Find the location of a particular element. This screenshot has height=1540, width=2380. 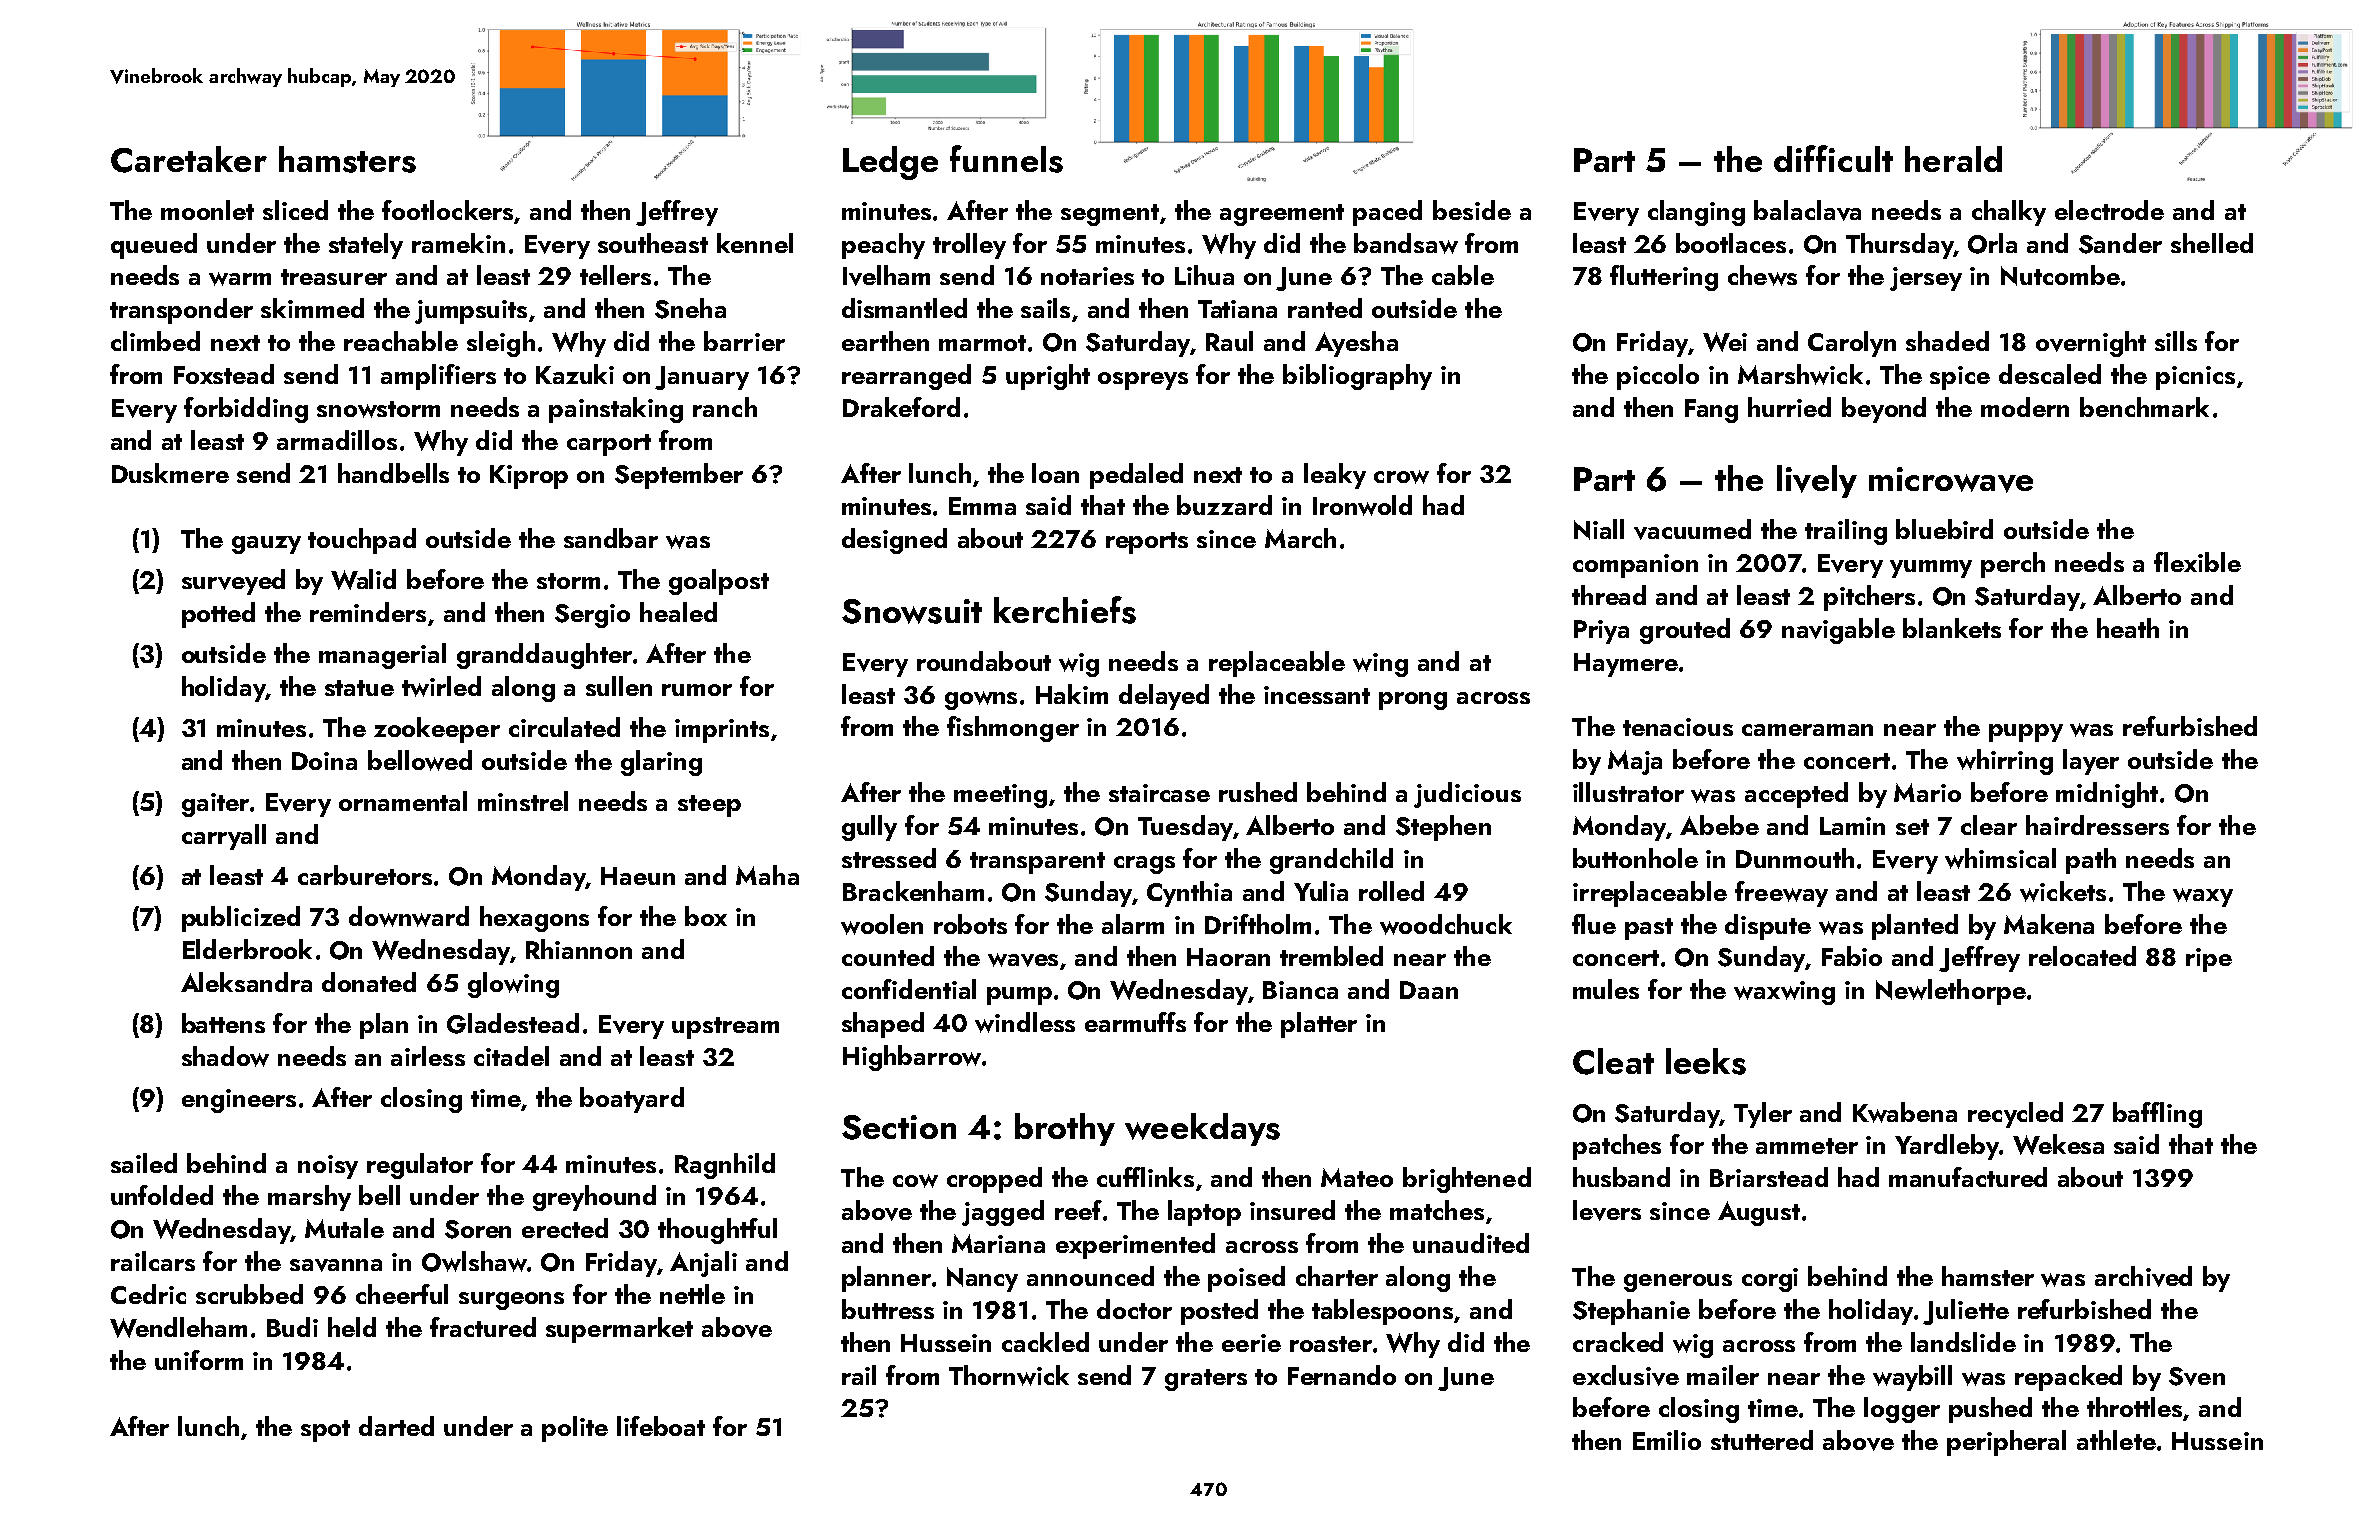

benchmark is located at coordinates (2144, 407).
